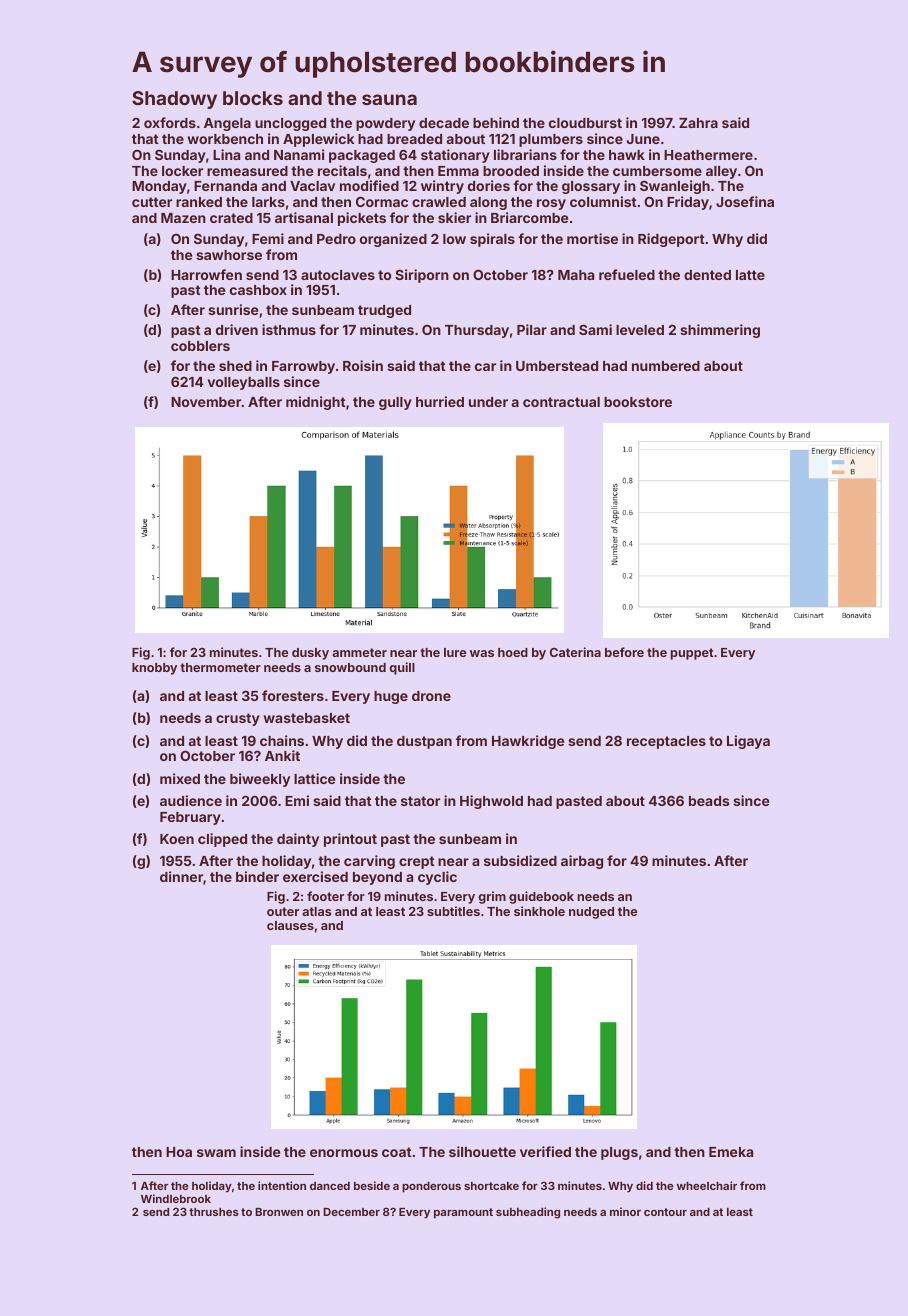  I want to click on thermometer, so click(220, 667).
